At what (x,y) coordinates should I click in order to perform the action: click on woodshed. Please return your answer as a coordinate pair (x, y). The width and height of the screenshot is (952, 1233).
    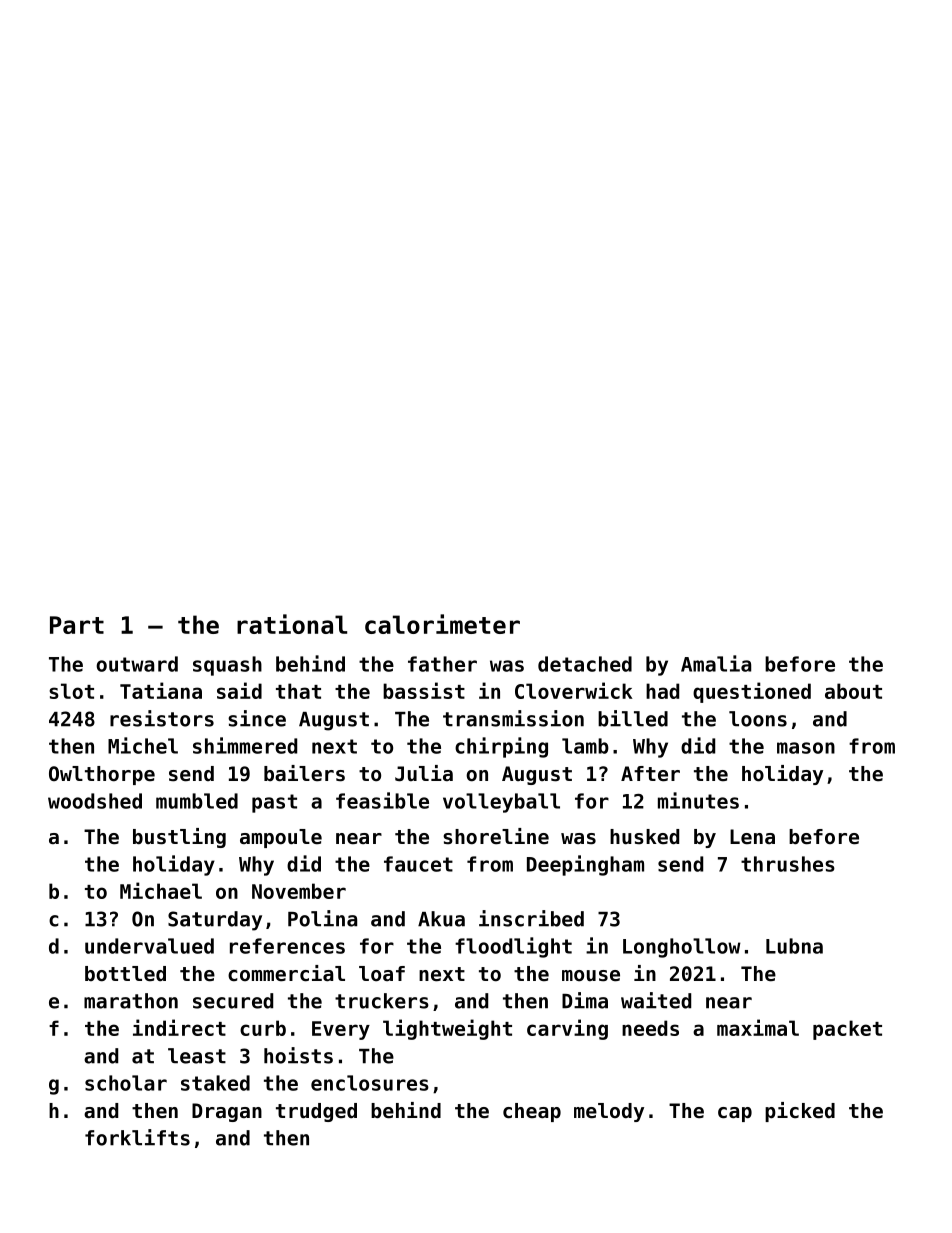
    Looking at the image, I should click on (95, 801).
